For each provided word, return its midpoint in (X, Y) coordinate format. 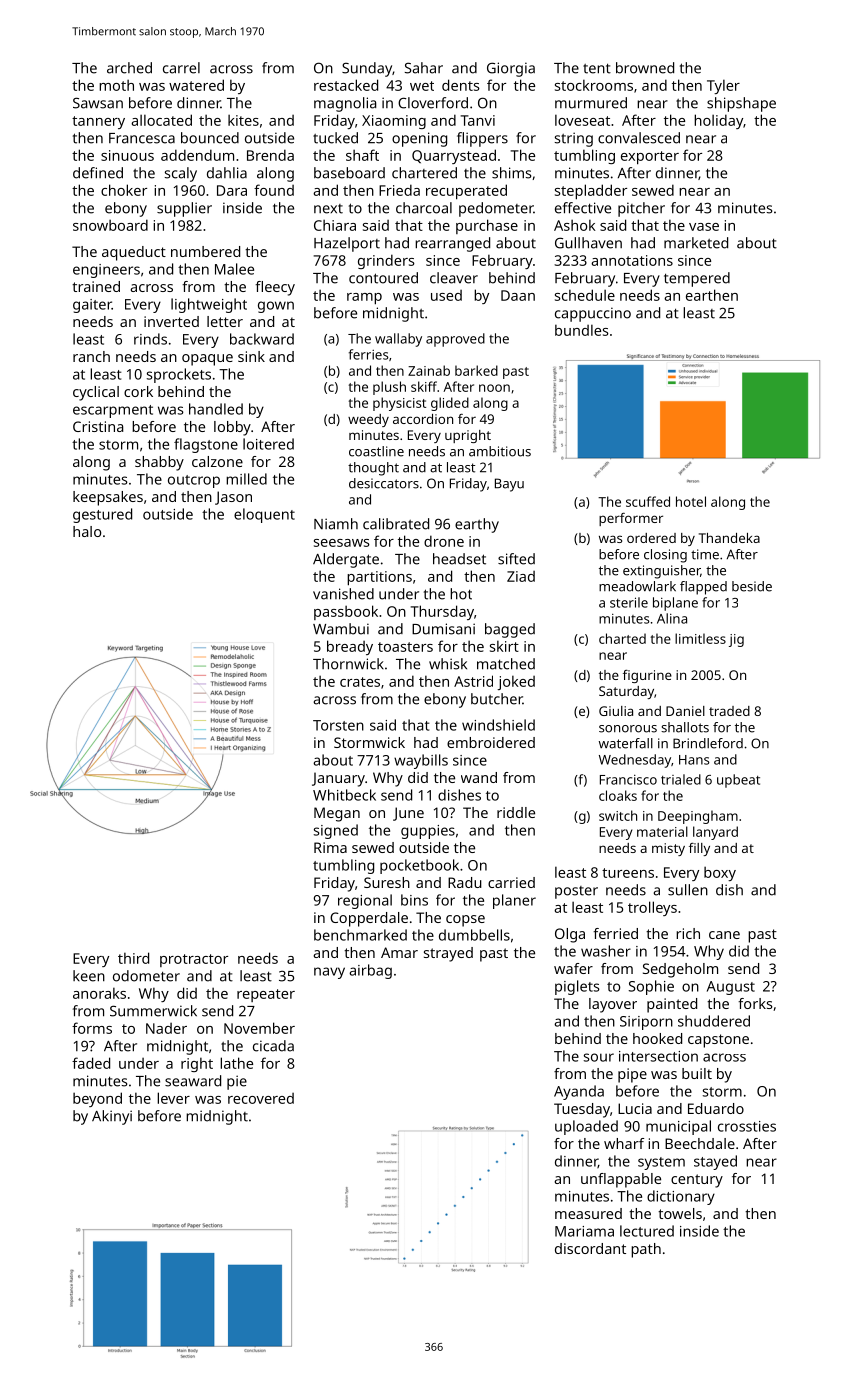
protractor (194, 960)
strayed (448, 954)
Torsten (338, 725)
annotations (632, 260)
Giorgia (511, 69)
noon (494, 388)
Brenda (270, 155)
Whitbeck (344, 795)
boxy (720, 873)
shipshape (741, 104)
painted (672, 1005)
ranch (91, 356)
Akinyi (112, 1117)
